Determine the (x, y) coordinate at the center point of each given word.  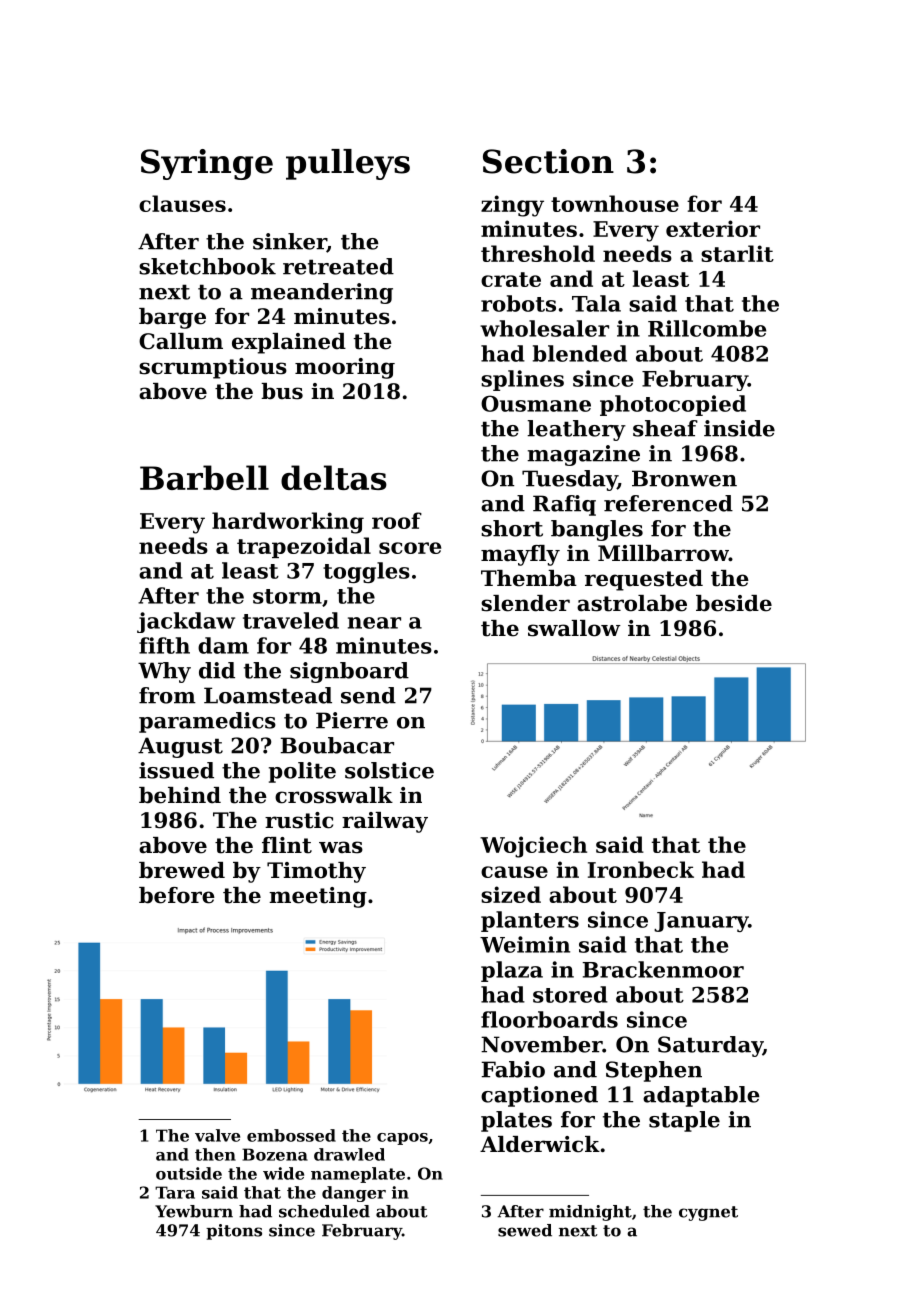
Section (548, 161)
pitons (234, 1232)
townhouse (615, 203)
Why (164, 672)
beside (734, 603)
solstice (389, 770)
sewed (525, 1230)
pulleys (348, 164)
